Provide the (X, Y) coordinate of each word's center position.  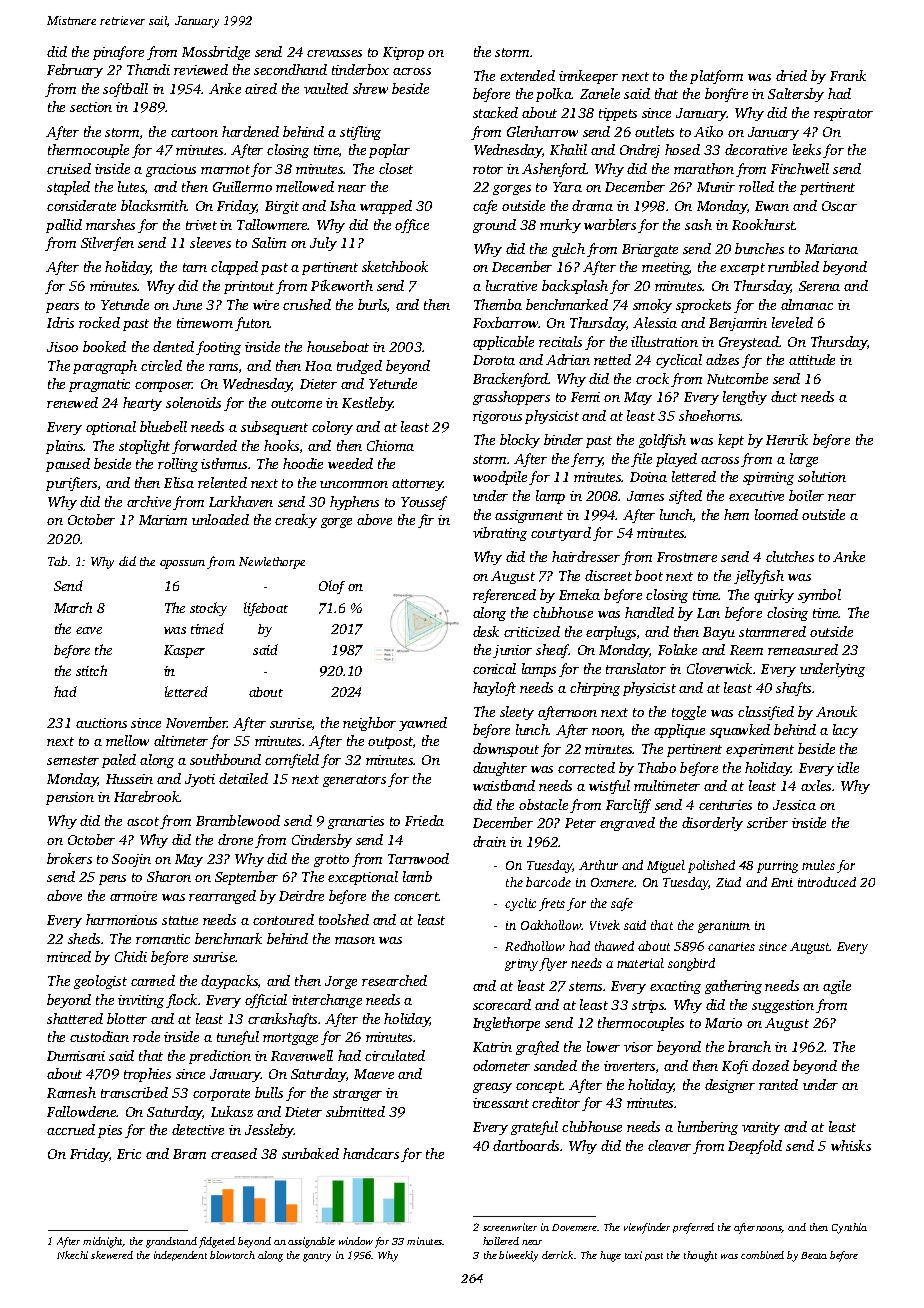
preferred (693, 1228)
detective (198, 1129)
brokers (69, 858)
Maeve (374, 1074)
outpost (390, 743)
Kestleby (368, 404)
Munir (716, 187)
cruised (69, 168)
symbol (819, 596)
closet (396, 168)
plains (65, 447)
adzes (722, 359)
